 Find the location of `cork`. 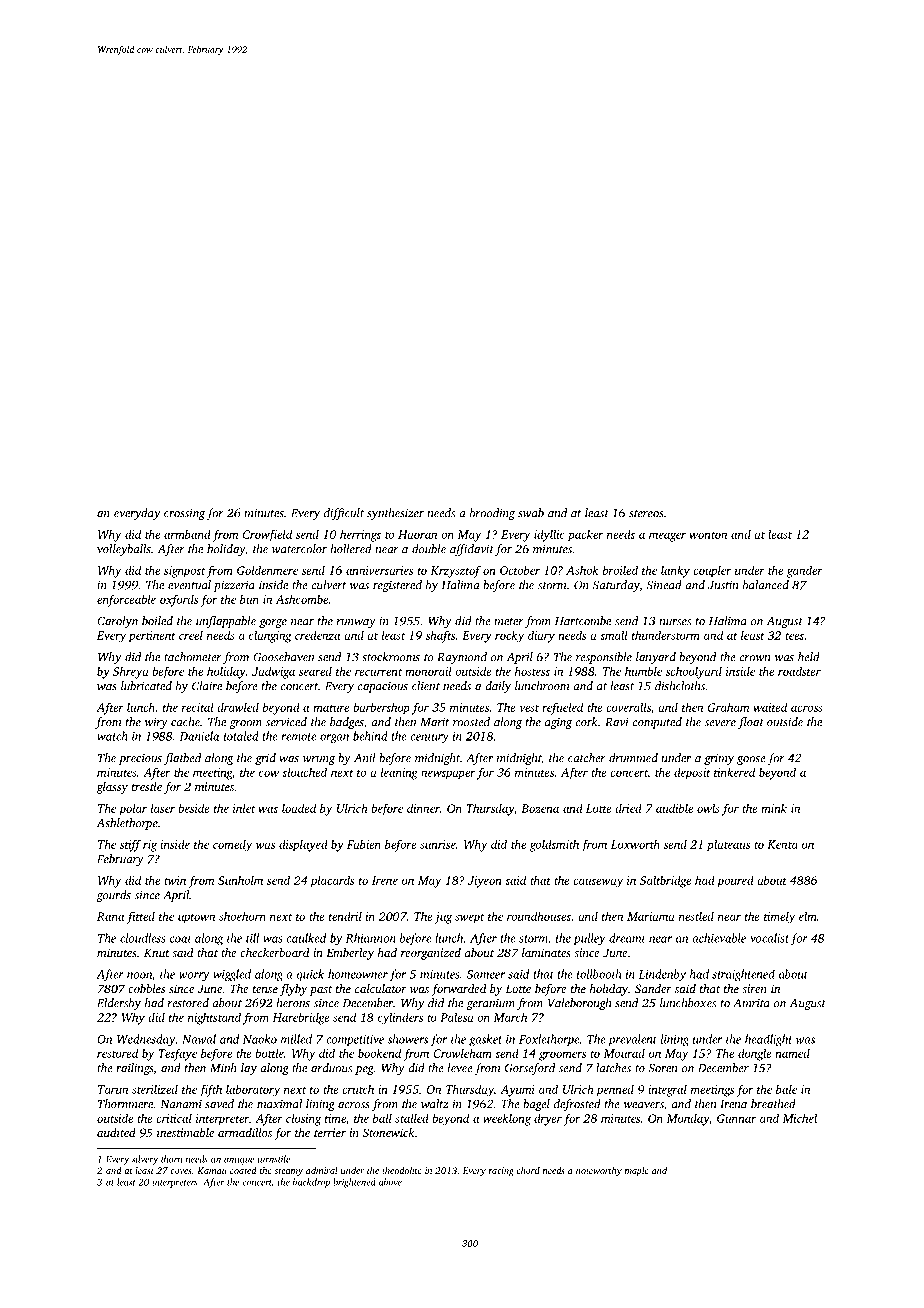

cork is located at coordinates (587, 722).
